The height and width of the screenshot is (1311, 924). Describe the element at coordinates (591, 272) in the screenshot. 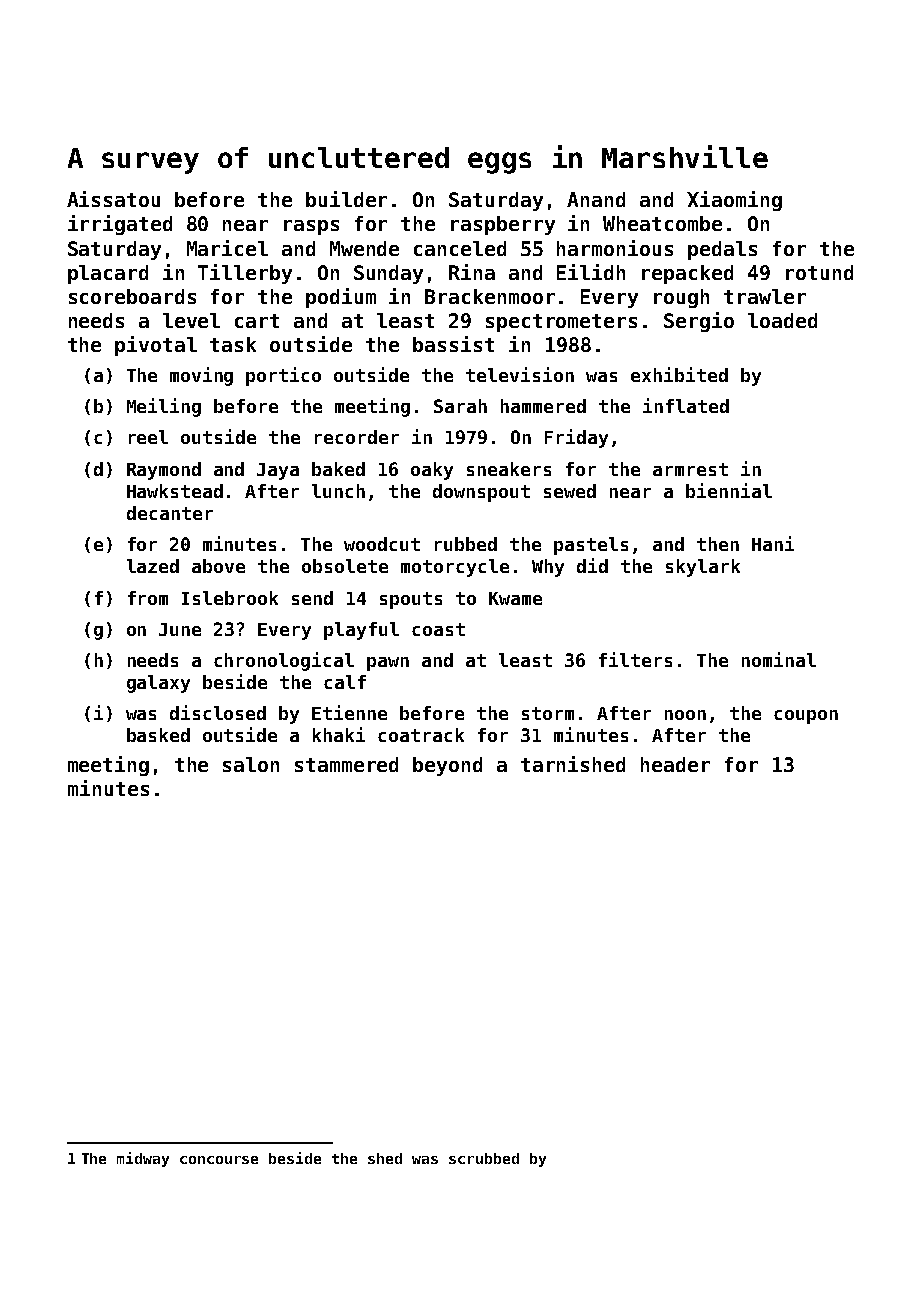

I see `Eilidh` at that location.
